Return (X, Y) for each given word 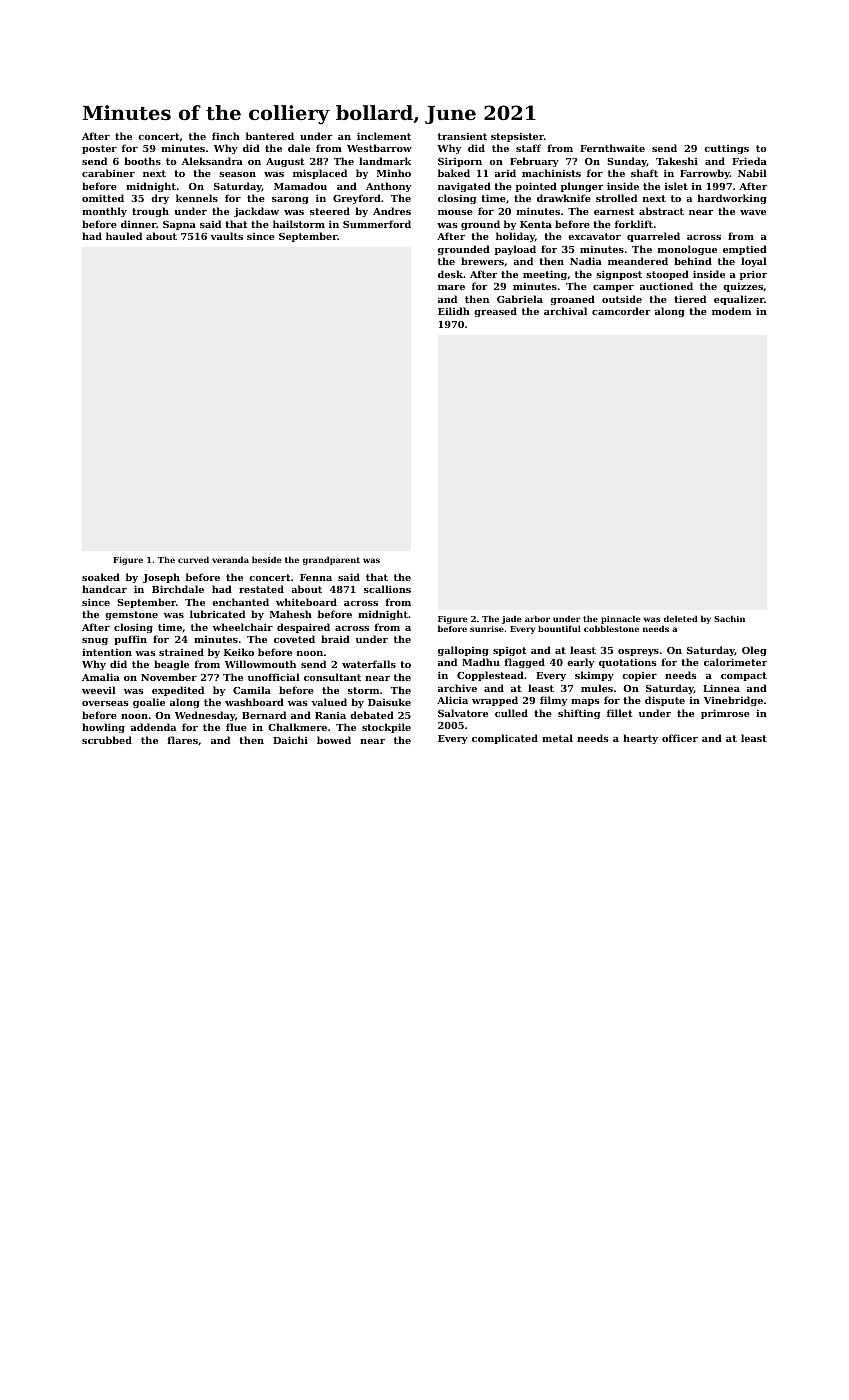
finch (226, 136)
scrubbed (107, 740)
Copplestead (490, 676)
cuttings (726, 149)
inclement (384, 136)
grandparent (331, 560)
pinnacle (621, 619)
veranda (230, 559)
